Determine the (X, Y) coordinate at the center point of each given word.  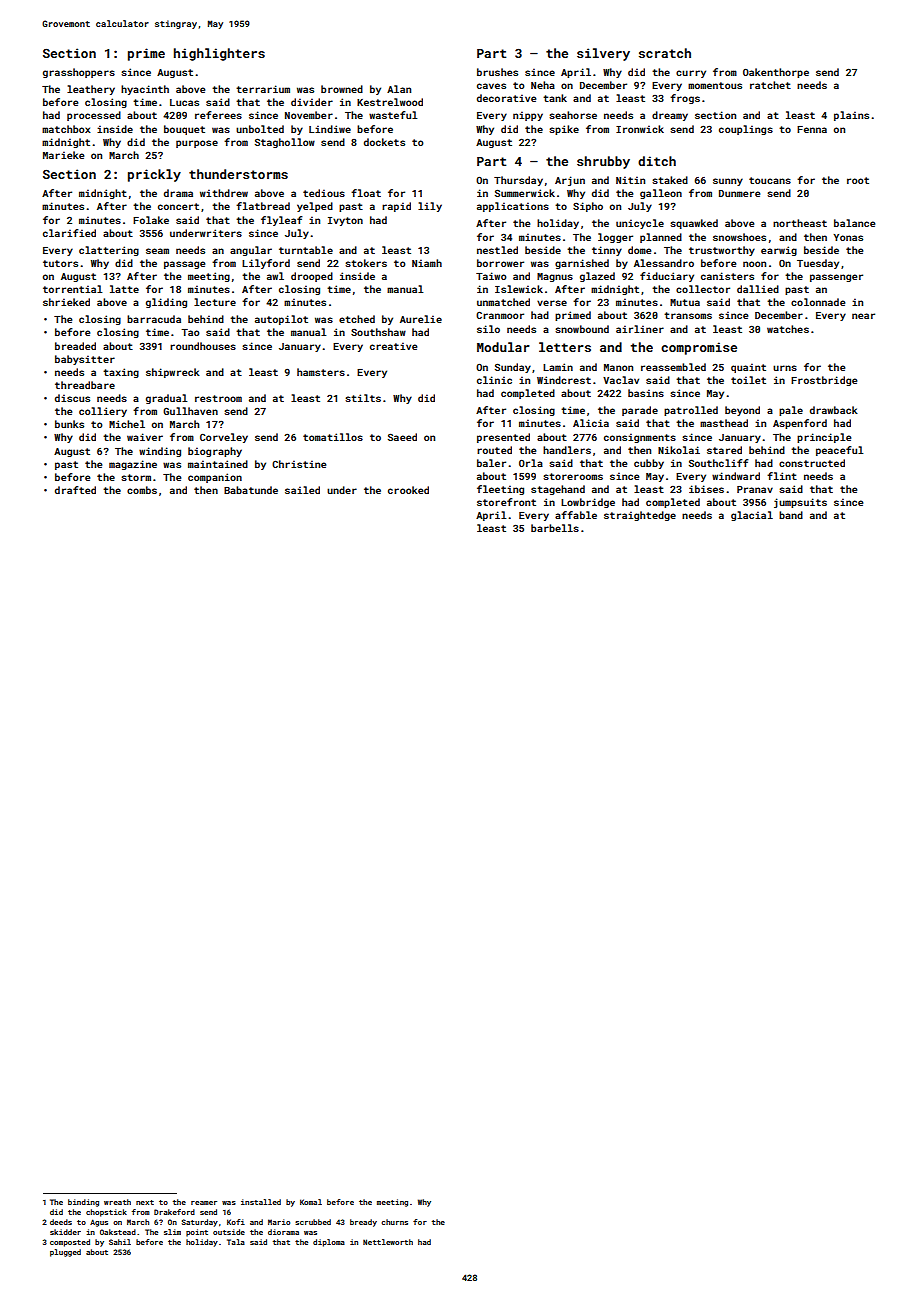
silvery (603, 54)
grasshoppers (79, 73)
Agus (99, 1223)
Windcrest (564, 380)
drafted (75, 490)
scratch (665, 53)
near (863, 316)
